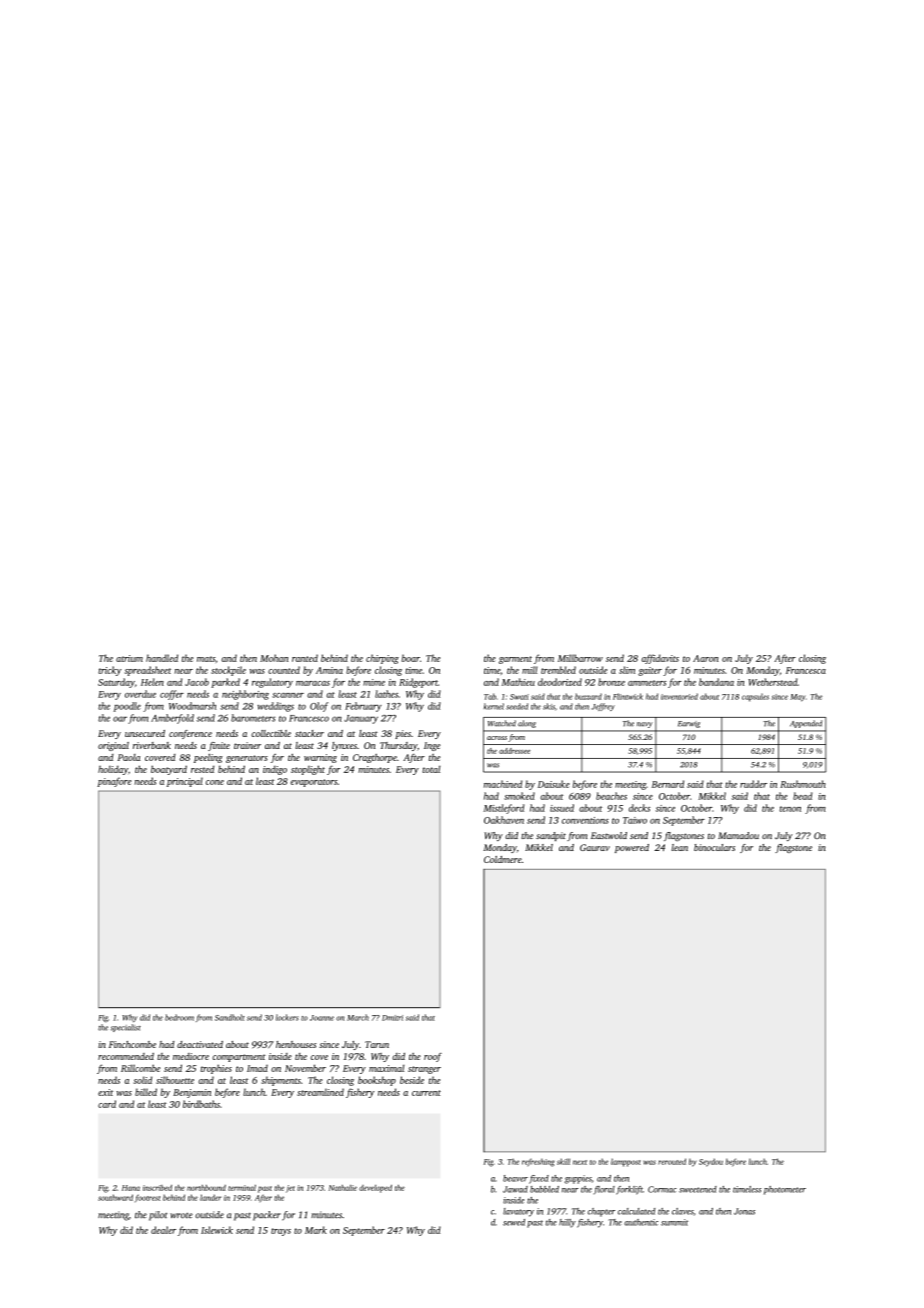 This screenshot has height=1308, width=924. I want to click on refreshing, so click(538, 1162).
